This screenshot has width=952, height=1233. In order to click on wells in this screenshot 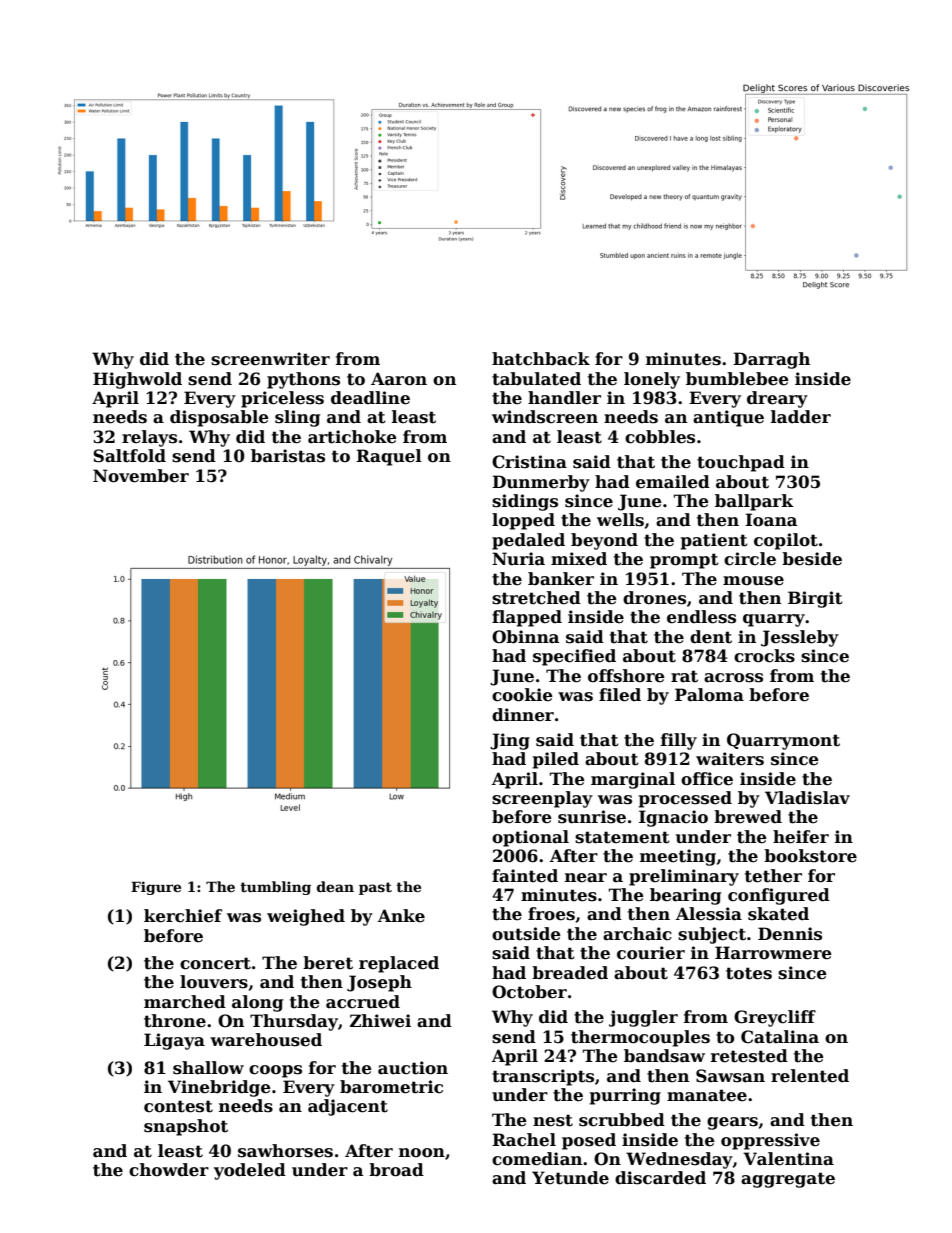, I will do `click(620, 520)`.
